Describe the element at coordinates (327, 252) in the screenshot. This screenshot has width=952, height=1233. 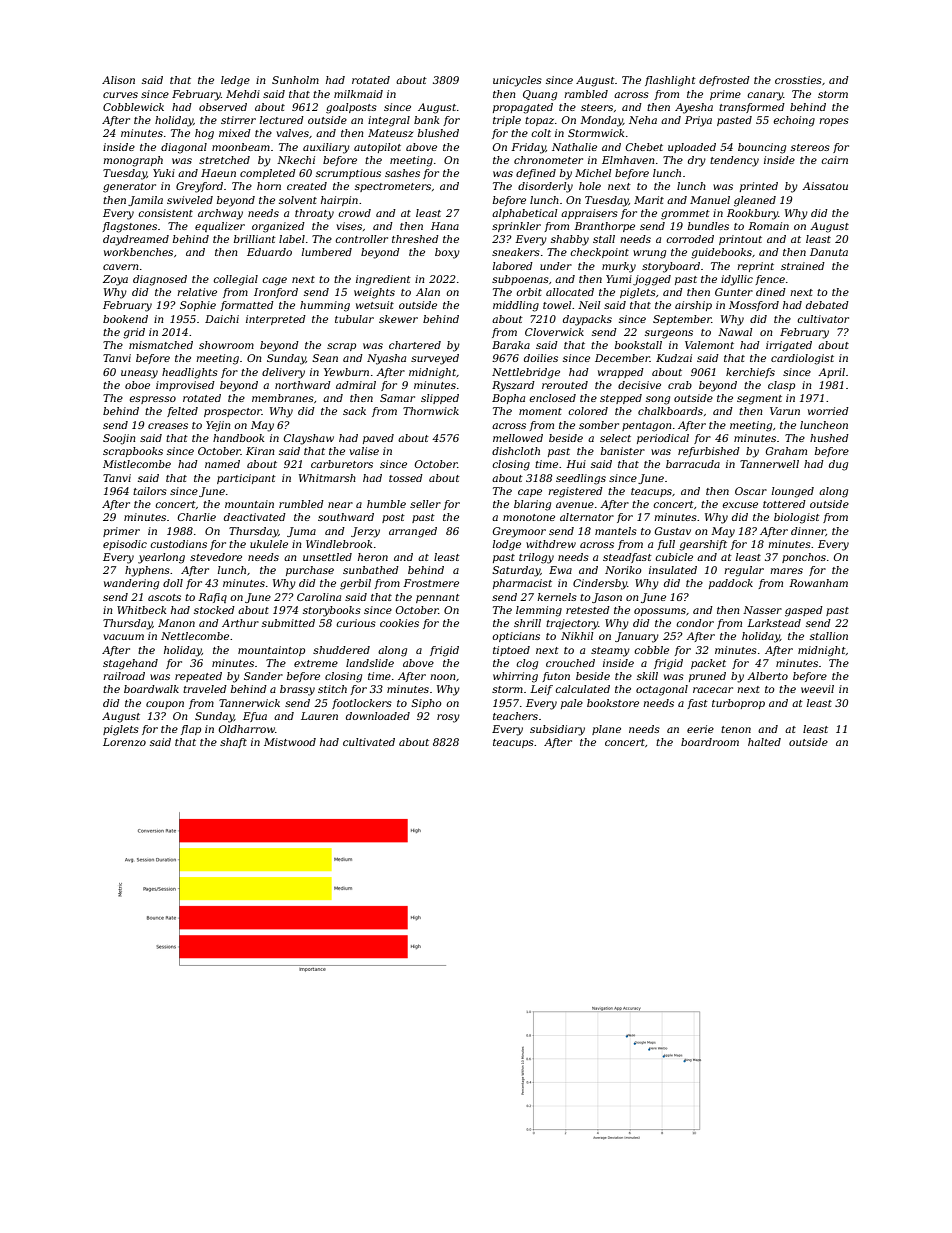
I see `lumbered` at that location.
